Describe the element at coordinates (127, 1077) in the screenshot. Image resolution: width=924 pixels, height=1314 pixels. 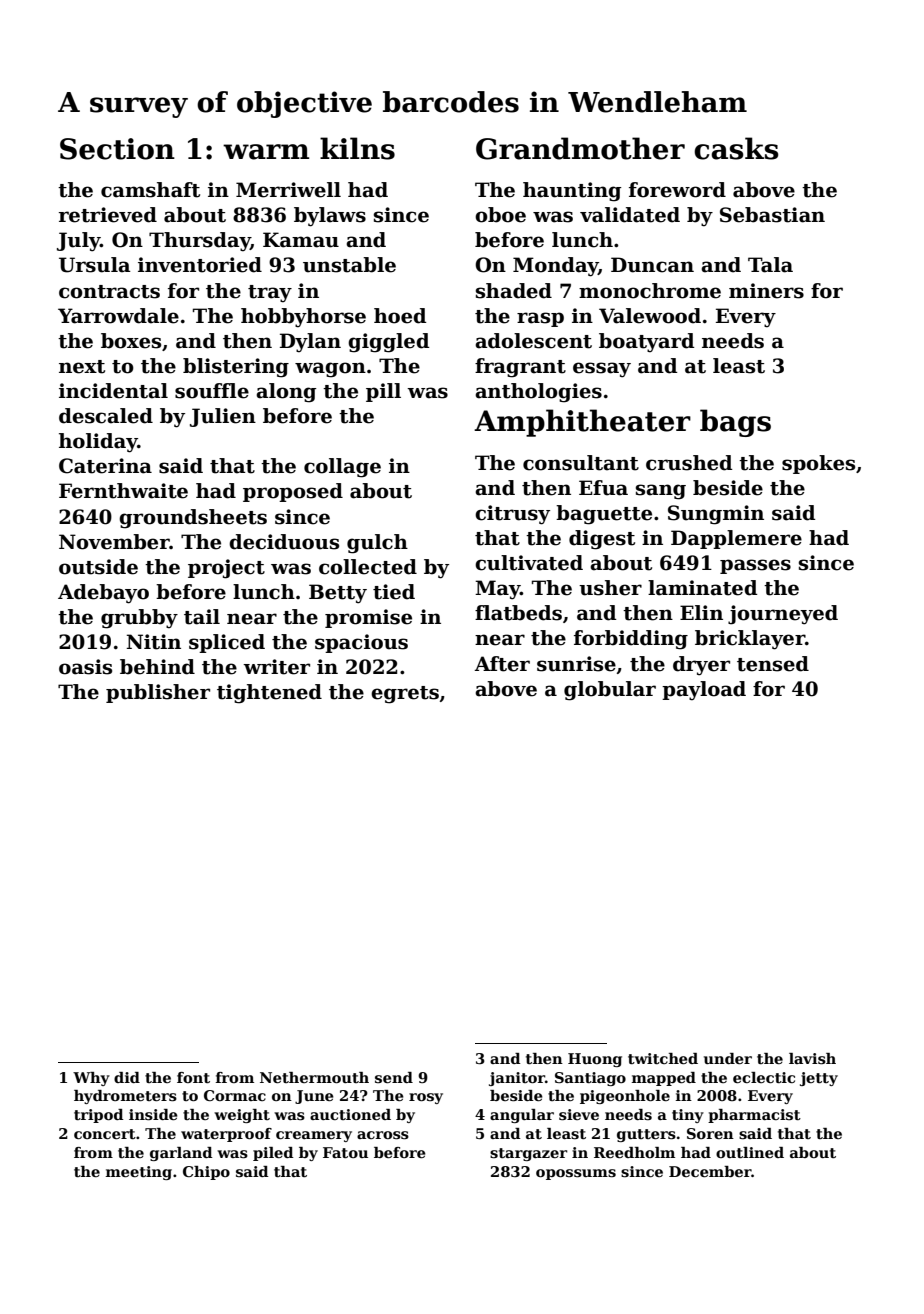
I see `did` at that location.
